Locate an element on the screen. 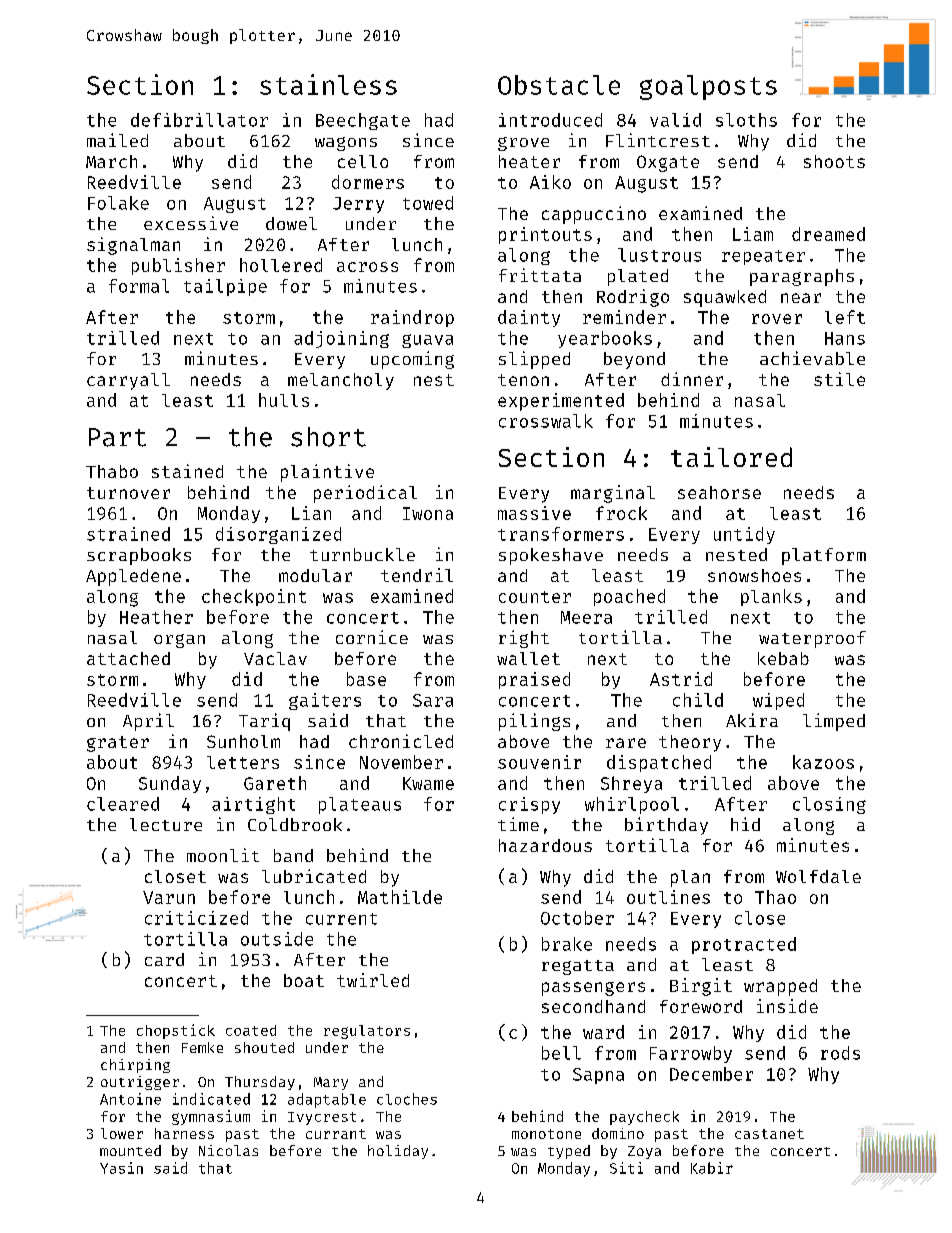 This screenshot has height=1233, width=952. Sunholm is located at coordinates (243, 741).
